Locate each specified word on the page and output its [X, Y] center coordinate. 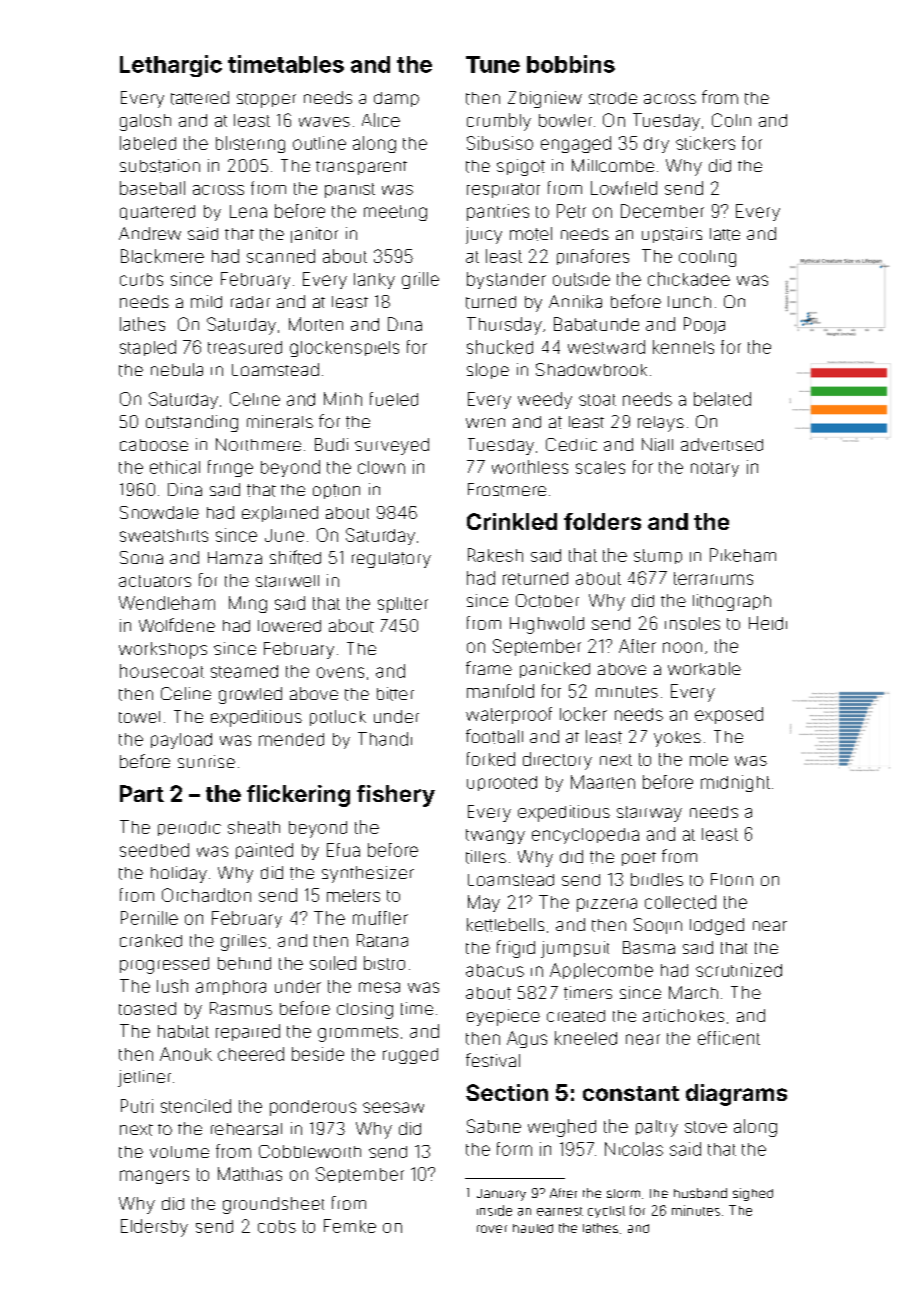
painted [264, 851]
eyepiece [503, 1017]
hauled [533, 1228]
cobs [277, 1226]
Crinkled [512, 521]
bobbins [571, 64]
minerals [280, 421]
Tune [493, 64]
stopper [266, 100]
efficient [729, 1038]
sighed [753, 1194]
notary [715, 469]
